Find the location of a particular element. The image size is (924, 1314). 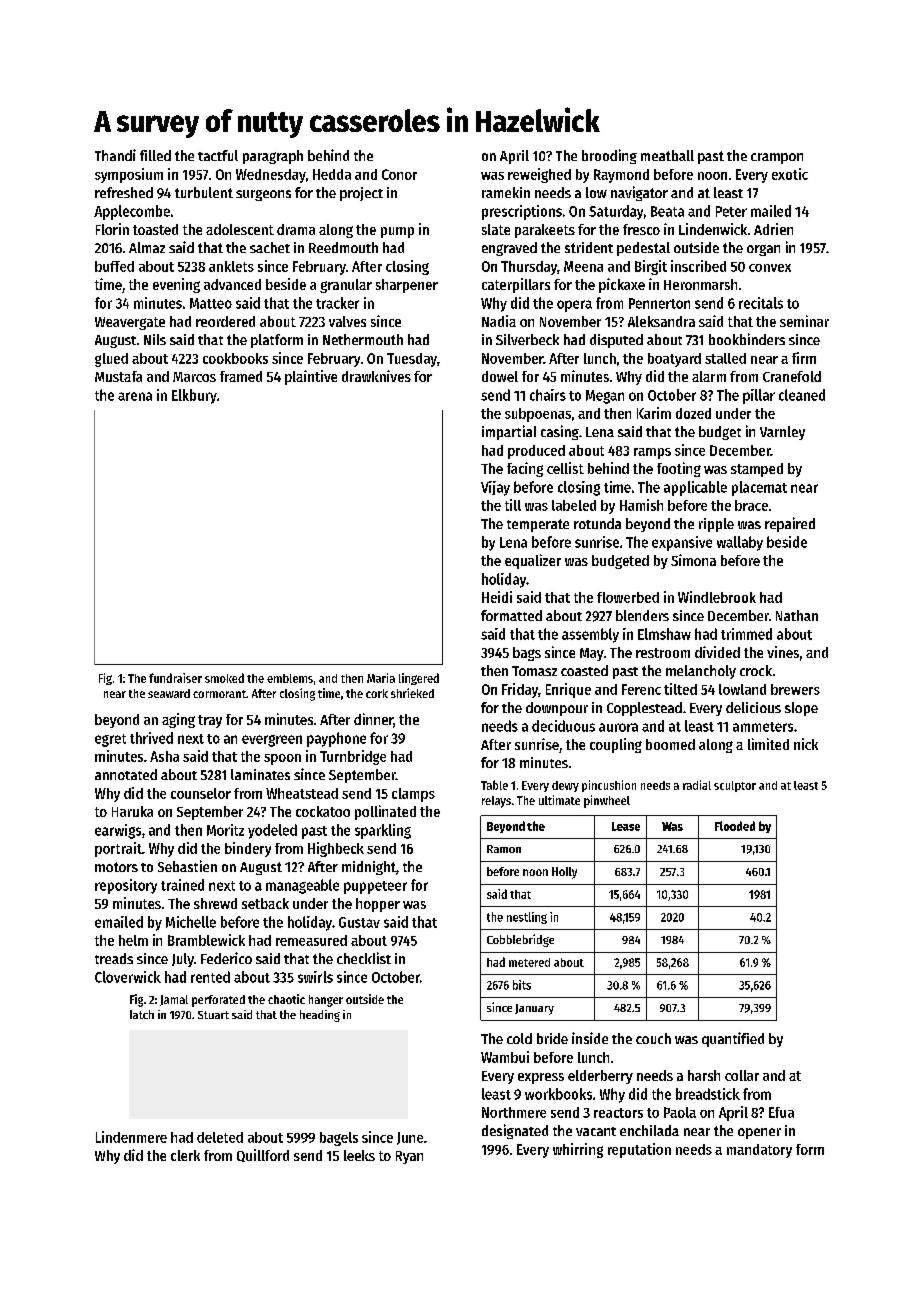

opera is located at coordinates (574, 306).
